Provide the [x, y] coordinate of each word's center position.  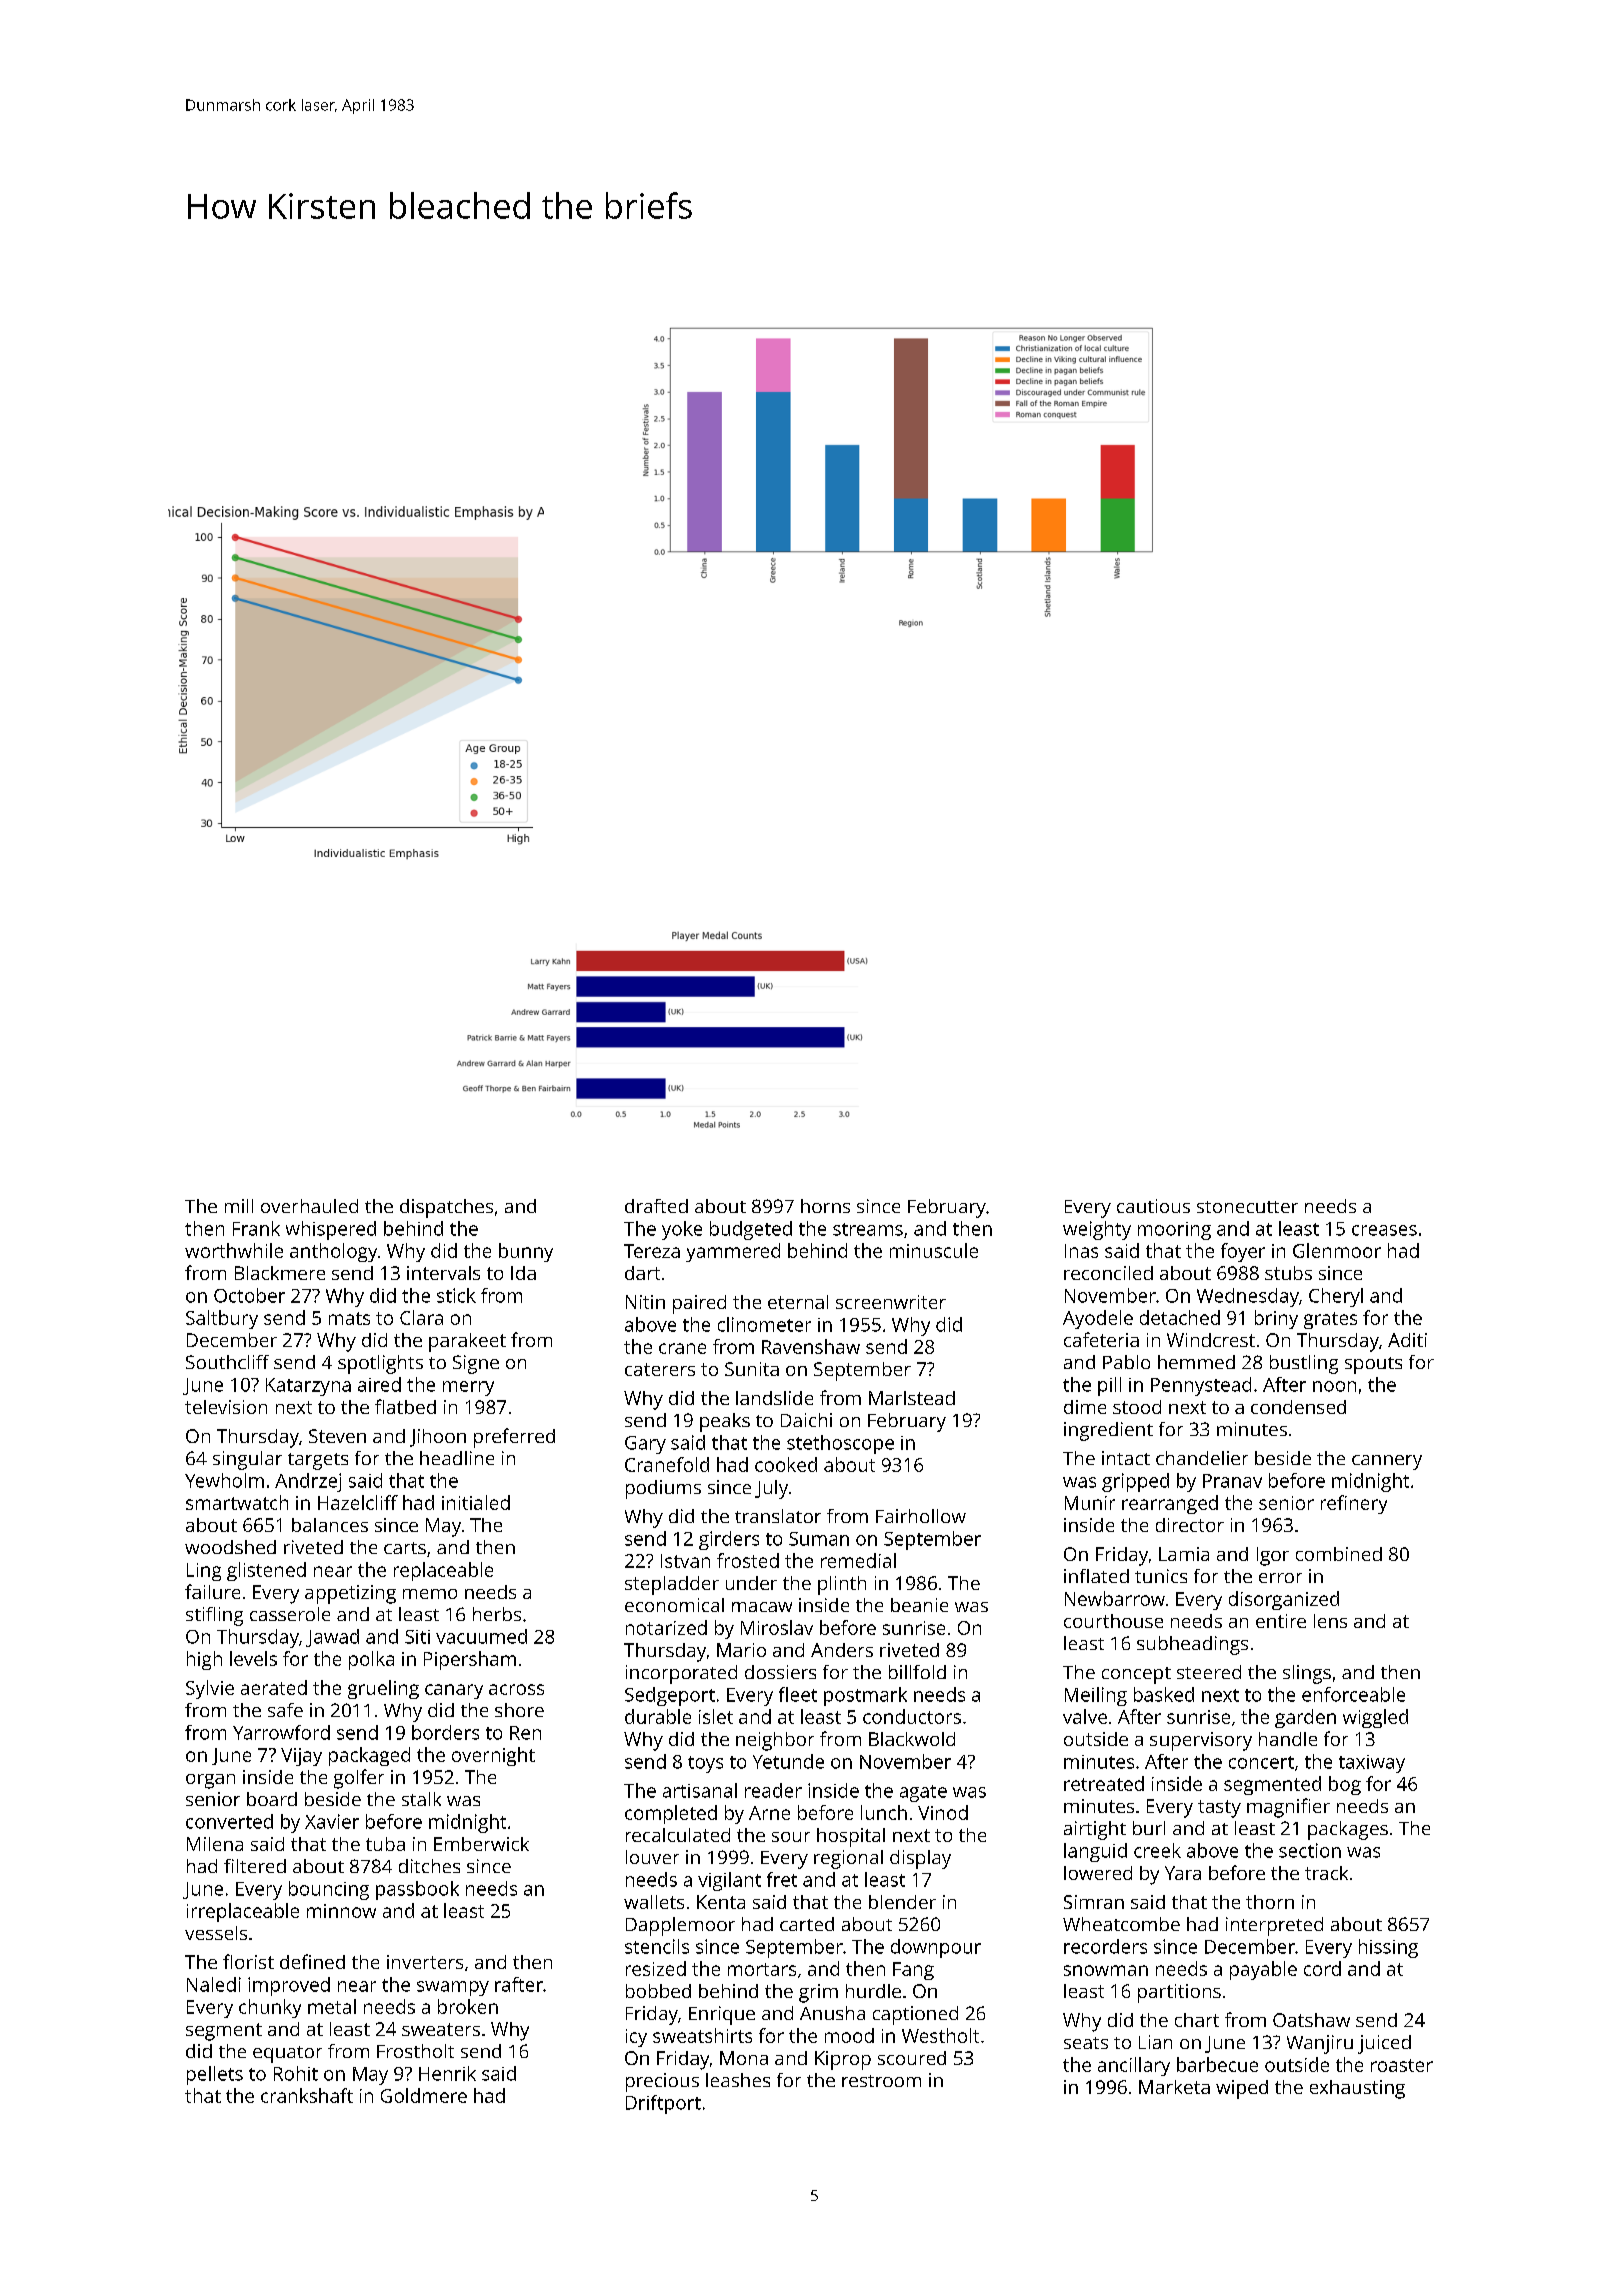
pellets [215, 2075]
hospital [851, 1837]
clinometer [764, 1324]
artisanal [700, 1790]
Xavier [332, 1821]
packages [1348, 1830]
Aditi [1407, 1340]
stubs [1288, 1273]
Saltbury [222, 1319]
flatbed [405, 1406]
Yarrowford [281, 1732]
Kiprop [843, 2060]
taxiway [1372, 1764]
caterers [660, 1369]
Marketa [1174, 2087]
